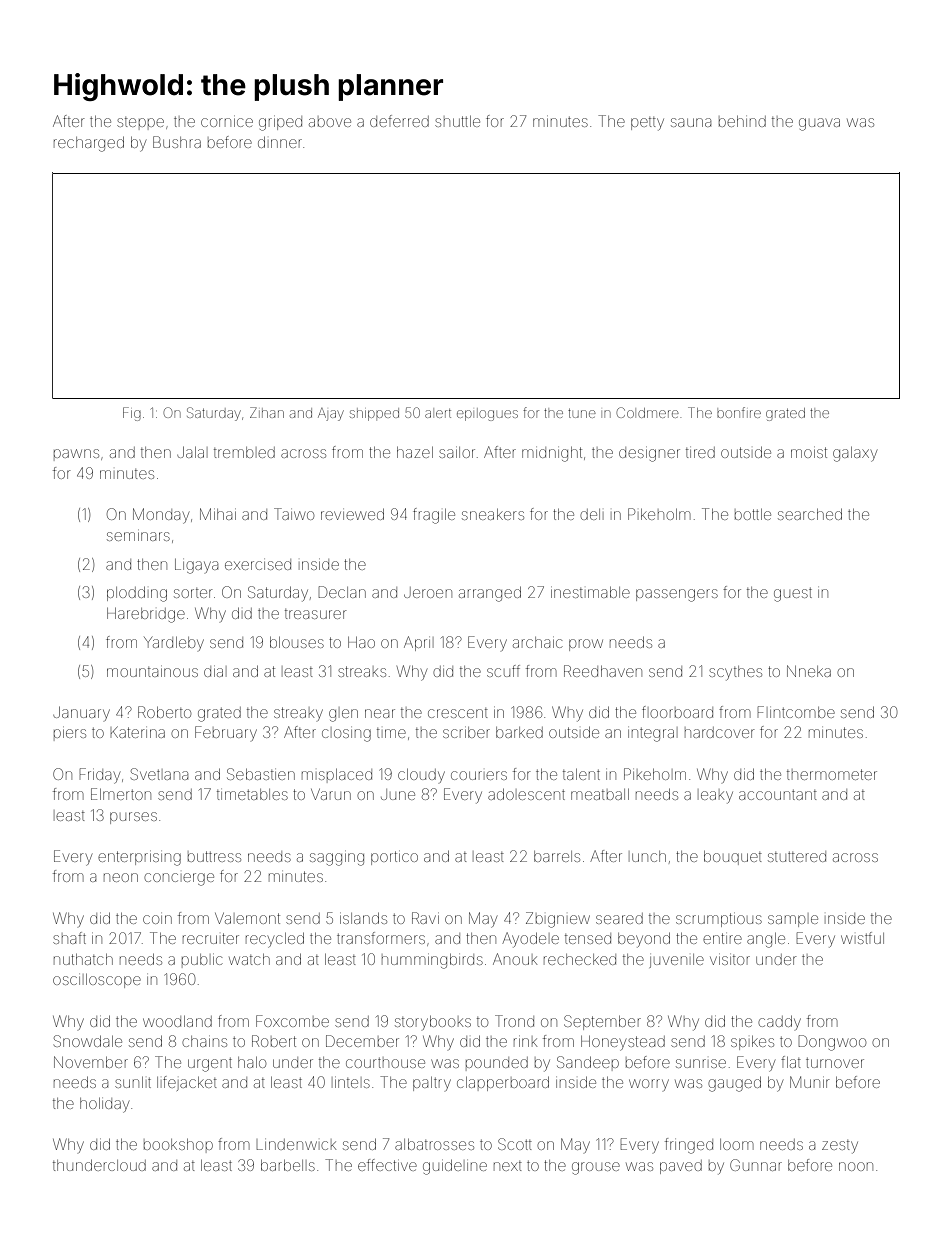  I want to click on Foxcombe, so click(292, 1021).
